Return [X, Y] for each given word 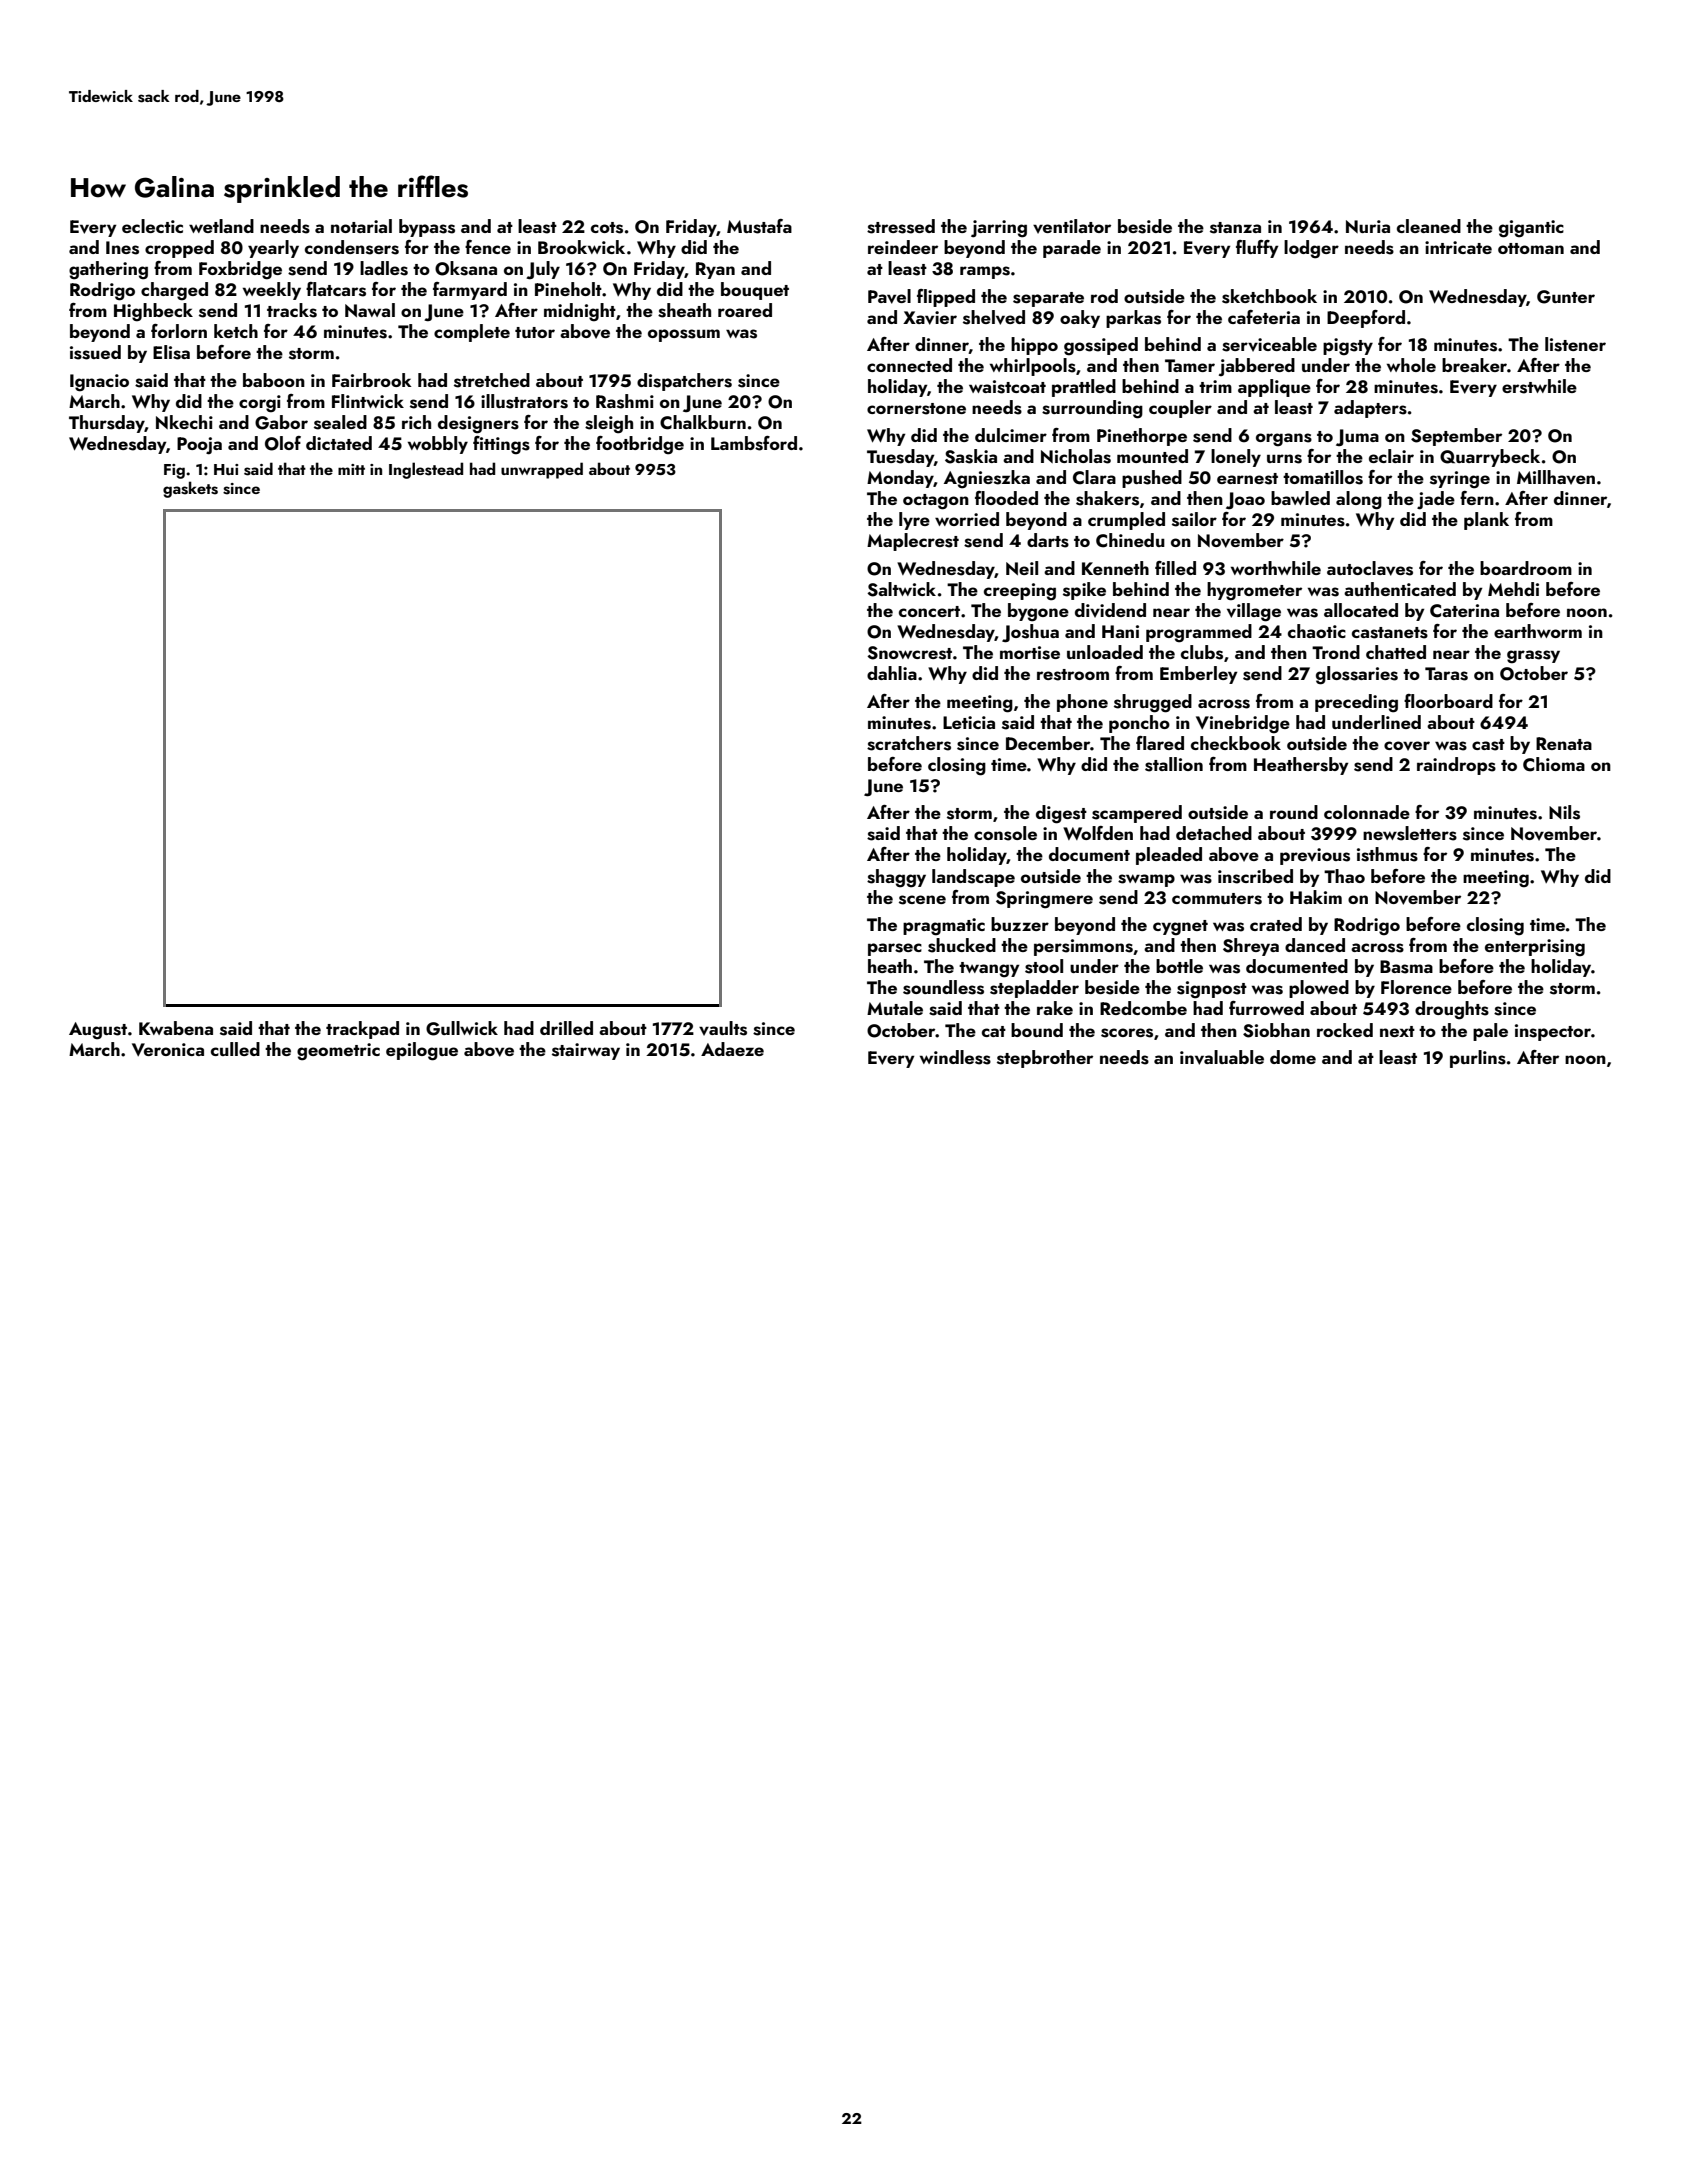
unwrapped [542, 470]
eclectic [152, 226]
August [98, 1031]
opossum [684, 335]
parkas [1133, 319]
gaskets [190, 489]
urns [1284, 459]
